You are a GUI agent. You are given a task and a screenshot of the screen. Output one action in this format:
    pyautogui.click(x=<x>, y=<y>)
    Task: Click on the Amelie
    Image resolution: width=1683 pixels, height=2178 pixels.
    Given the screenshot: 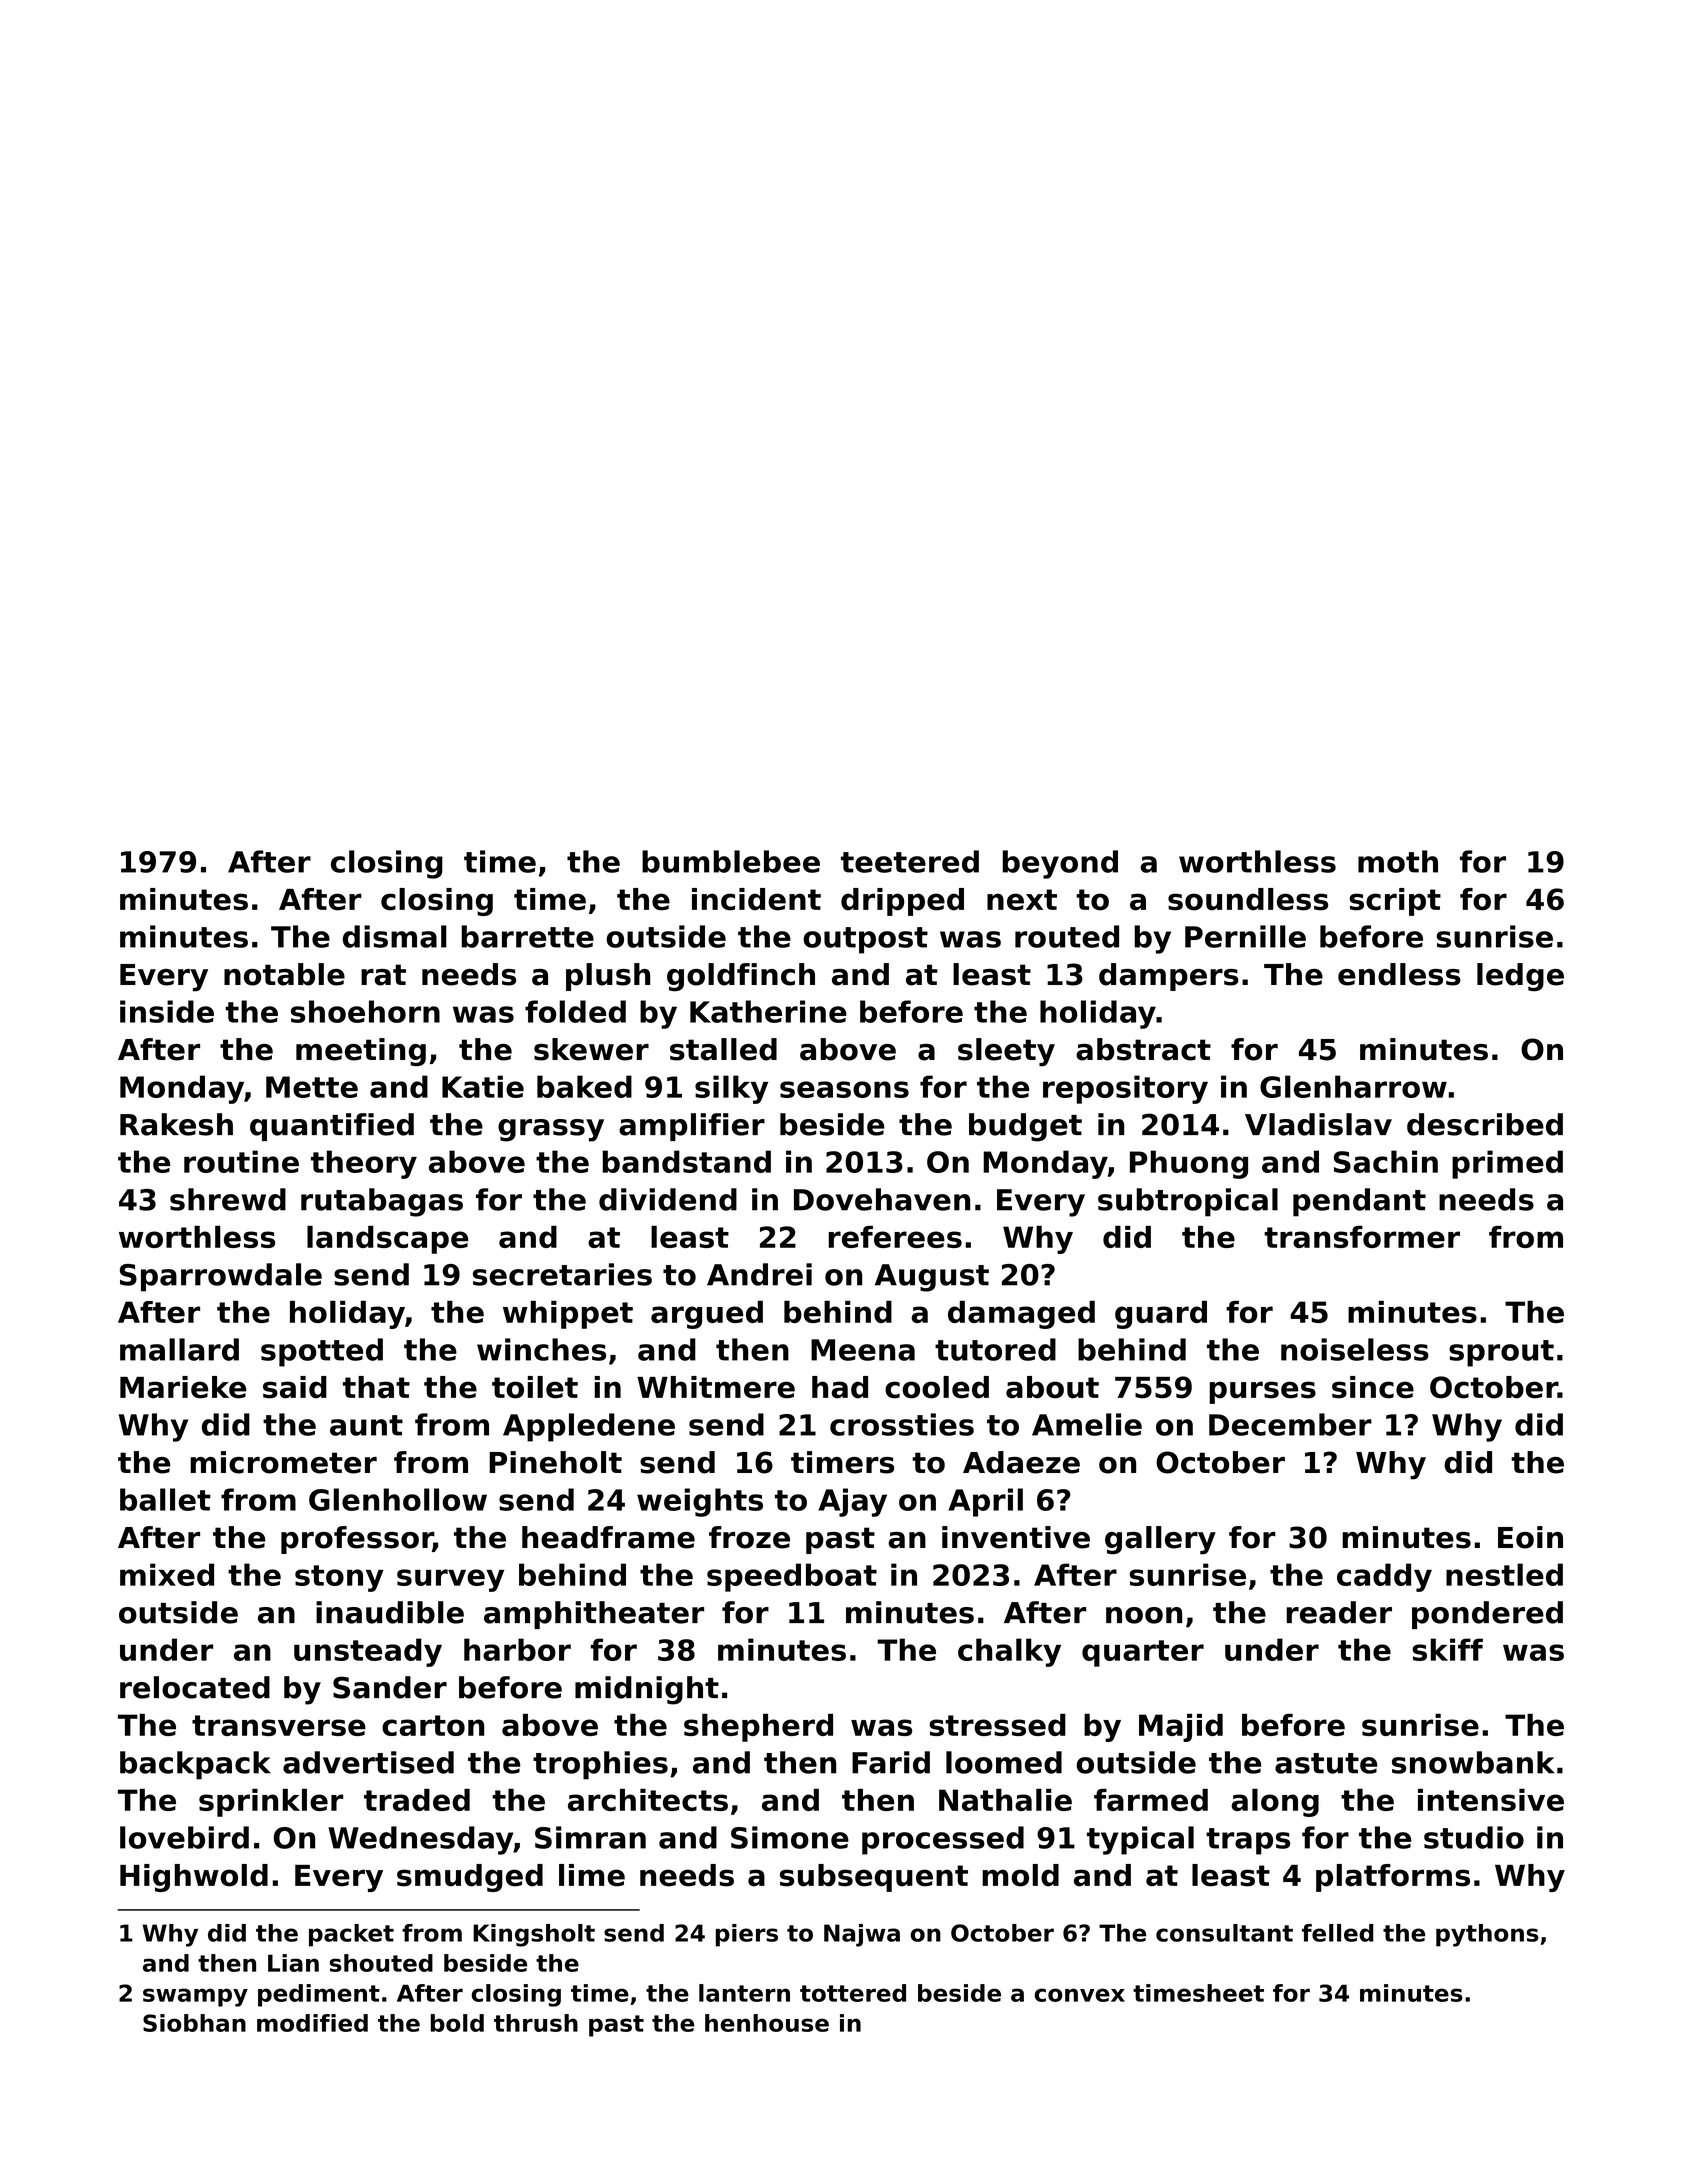 What is the action you would take?
    pyautogui.click(x=1087, y=1424)
